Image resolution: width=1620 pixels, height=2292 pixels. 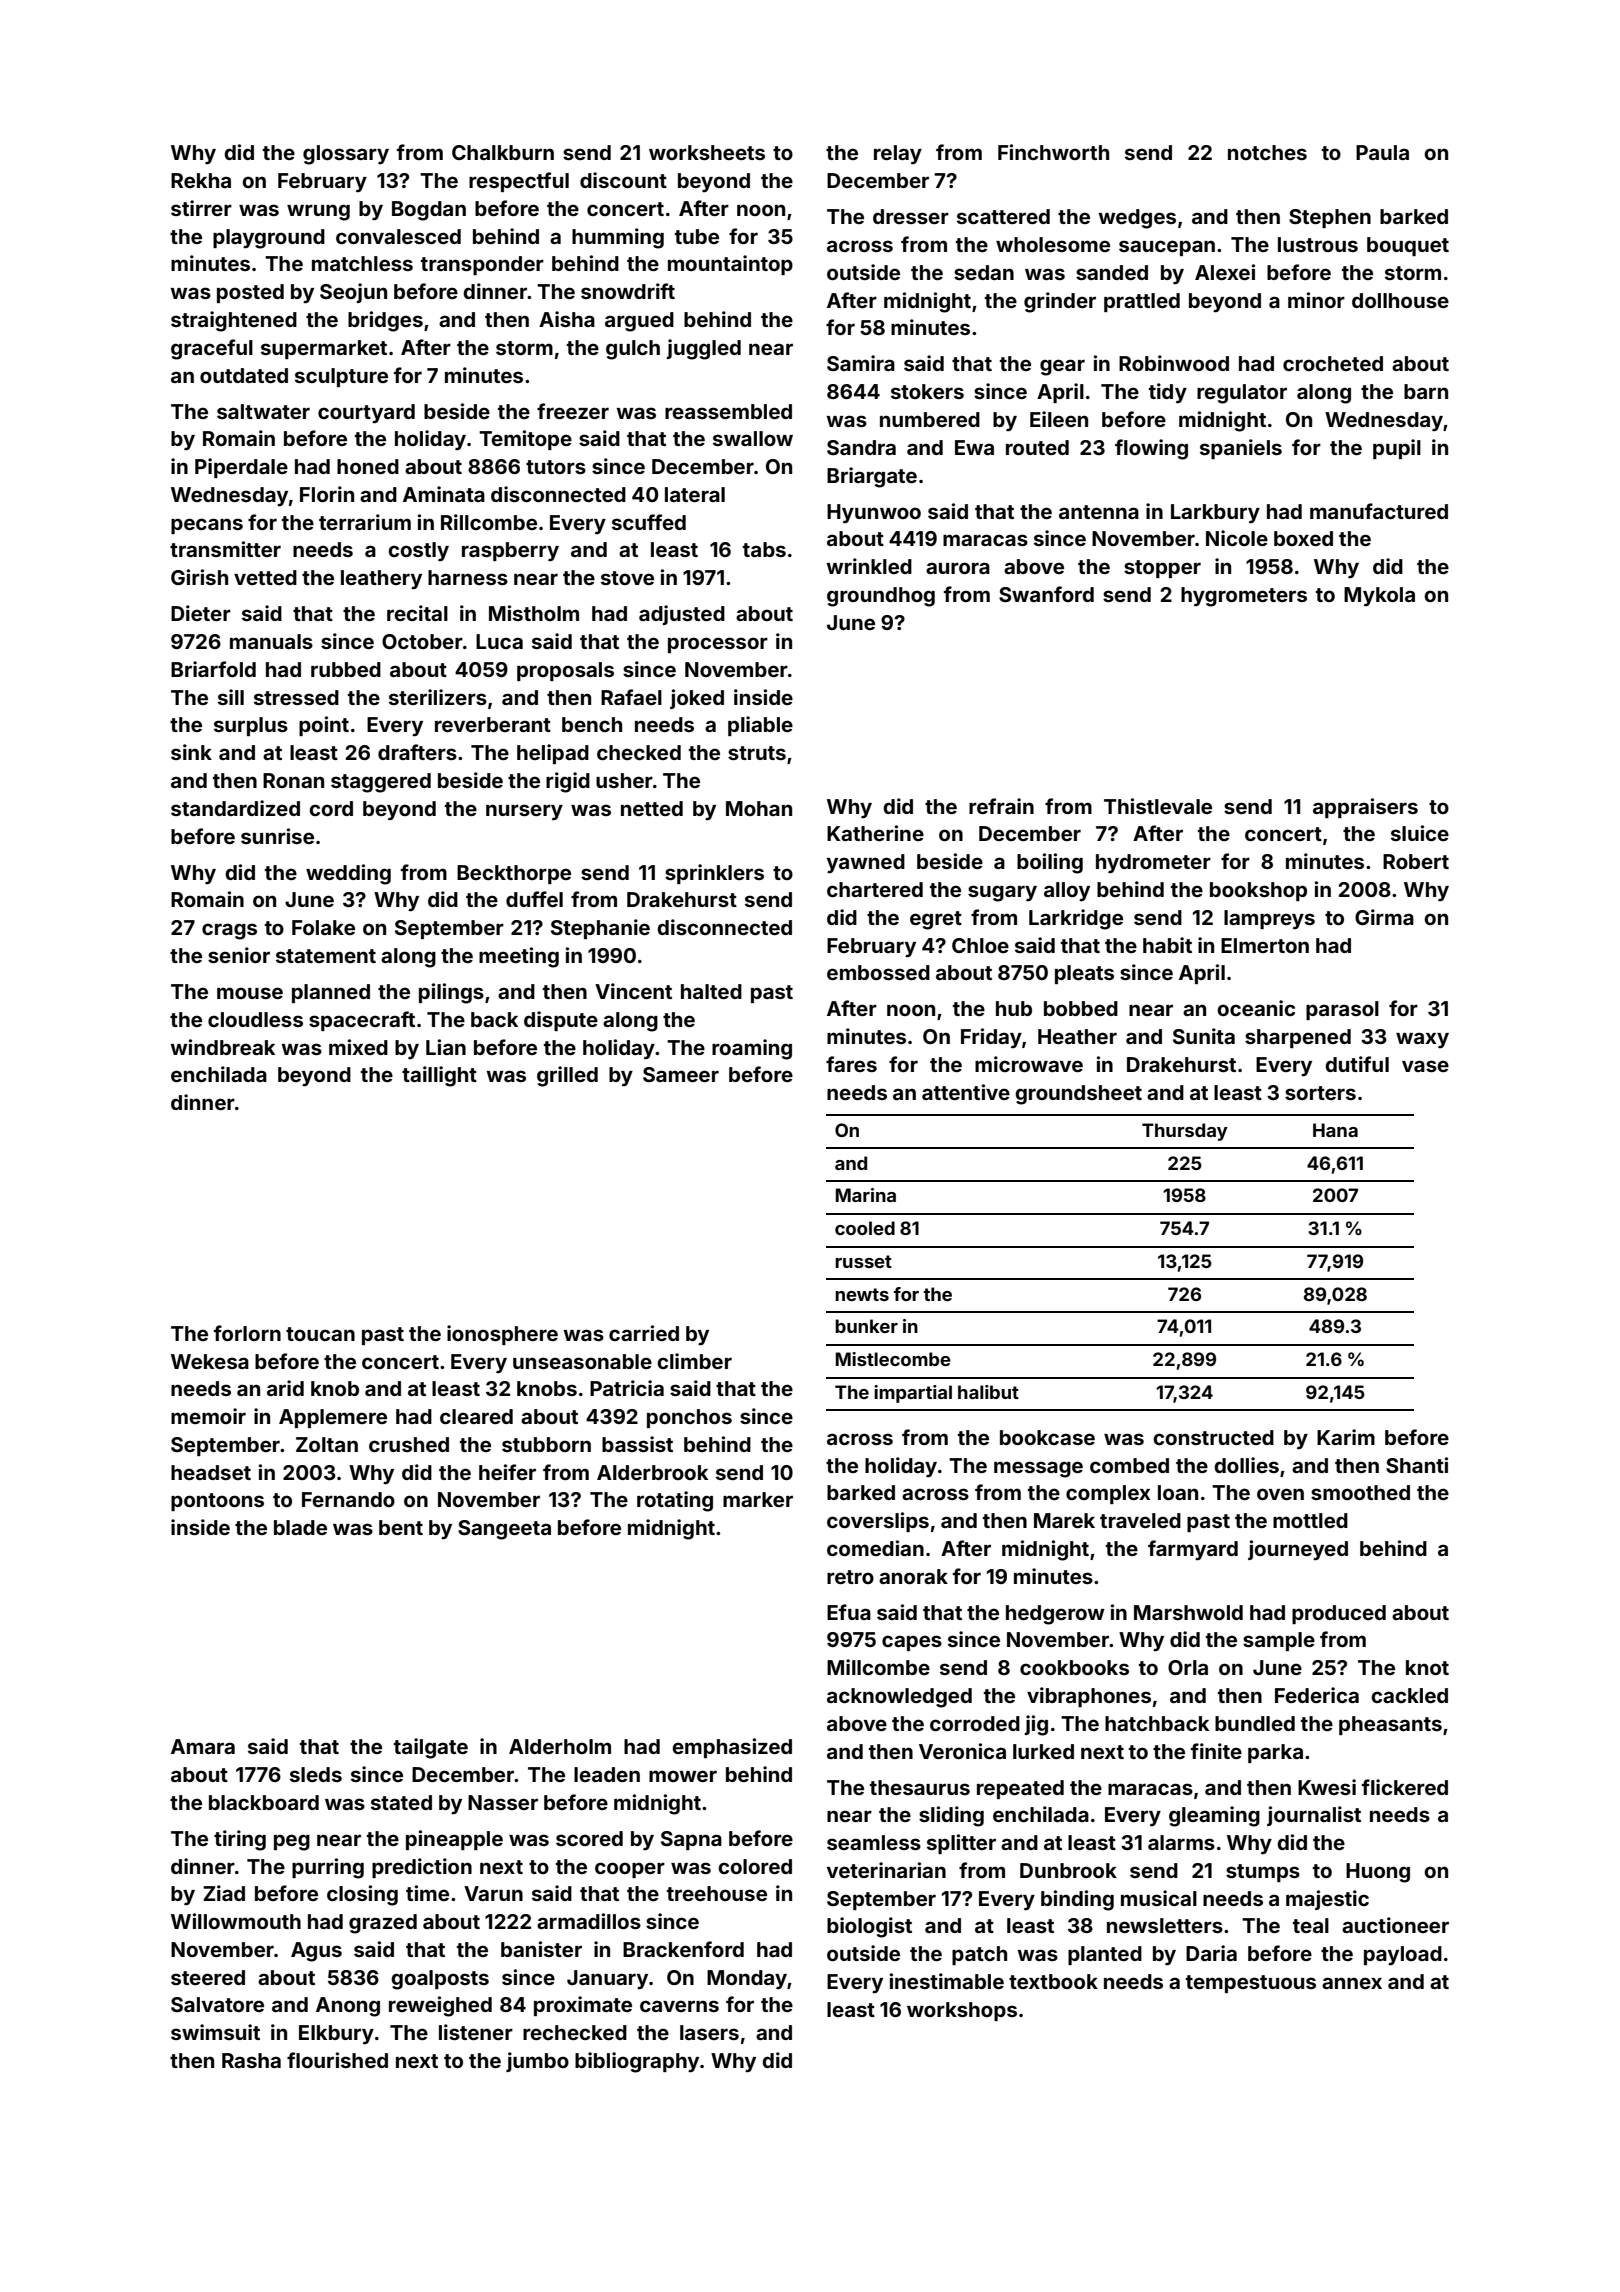 I want to click on windbreak, so click(x=222, y=1047).
